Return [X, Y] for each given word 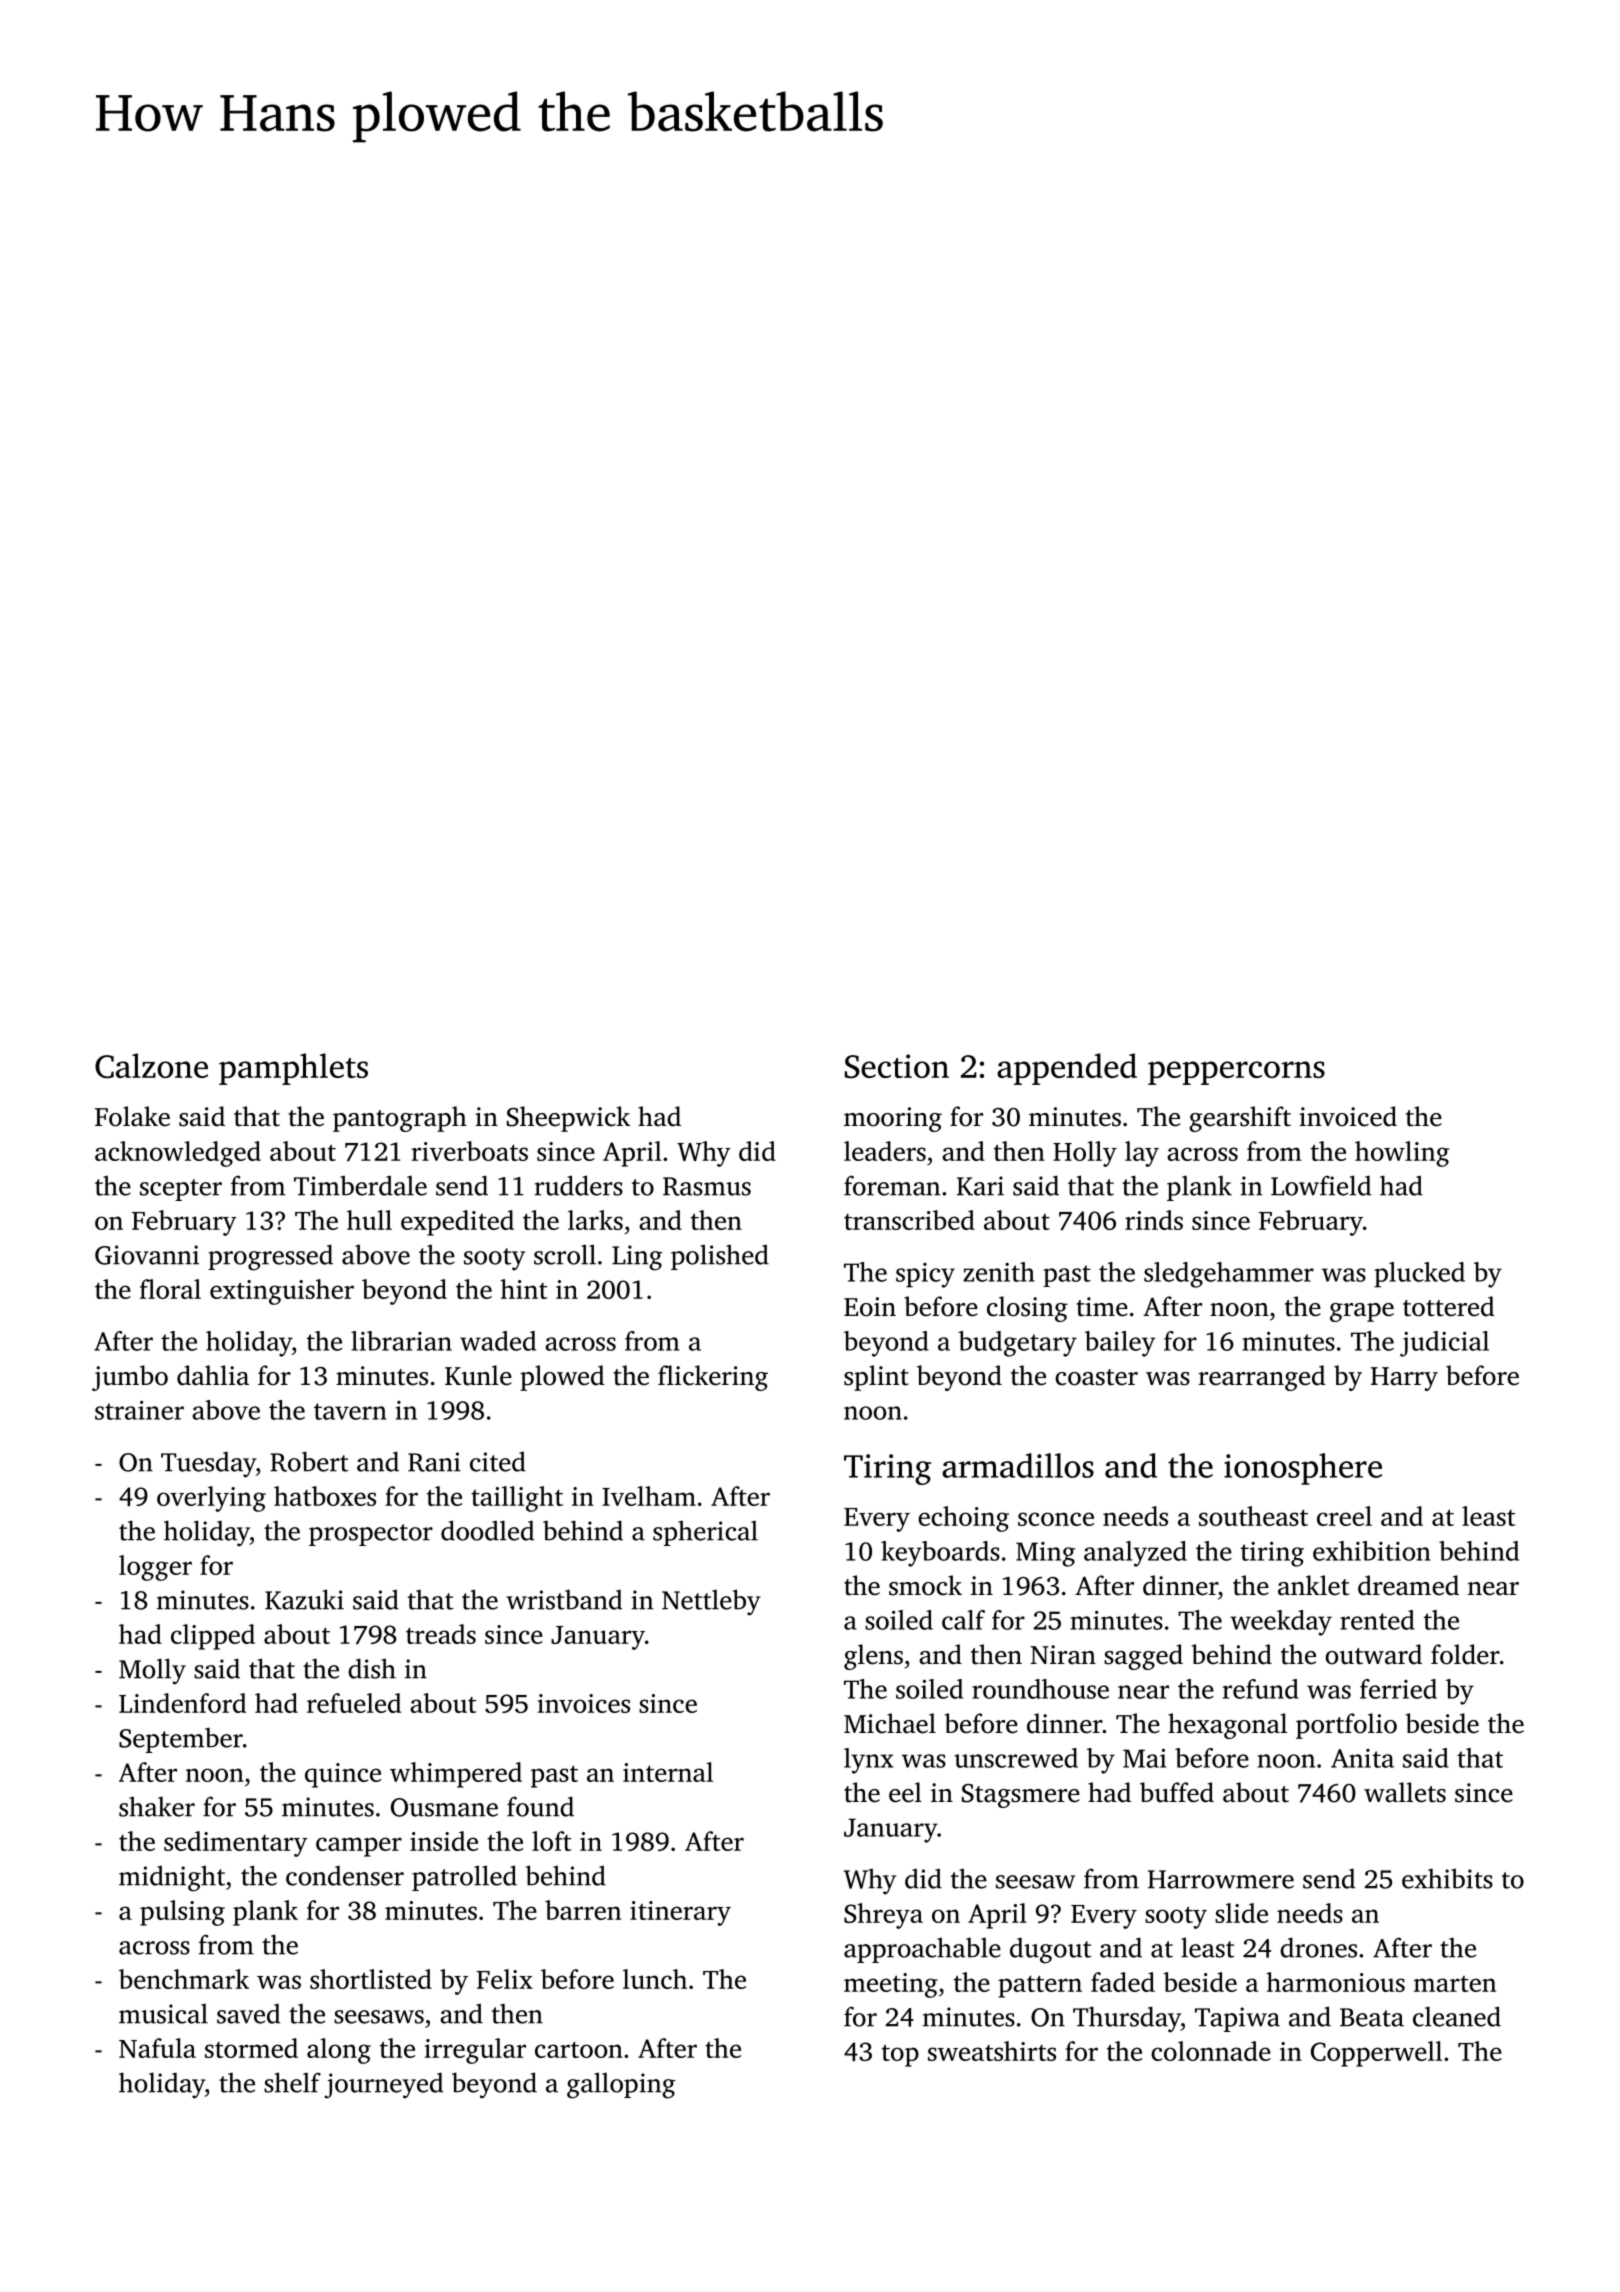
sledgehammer [1229, 1275]
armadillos [1018, 1465]
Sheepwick [568, 1119]
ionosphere [1303, 1469]
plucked [1419, 1275]
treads [441, 1634]
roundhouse [1040, 1689]
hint [524, 1289]
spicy [925, 1275]
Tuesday [208, 1464]
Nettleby [711, 1602]
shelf [292, 2082]
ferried [1398, 1689]
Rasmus [707, 1186]
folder [1465, 1654]
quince [343, 1775]
